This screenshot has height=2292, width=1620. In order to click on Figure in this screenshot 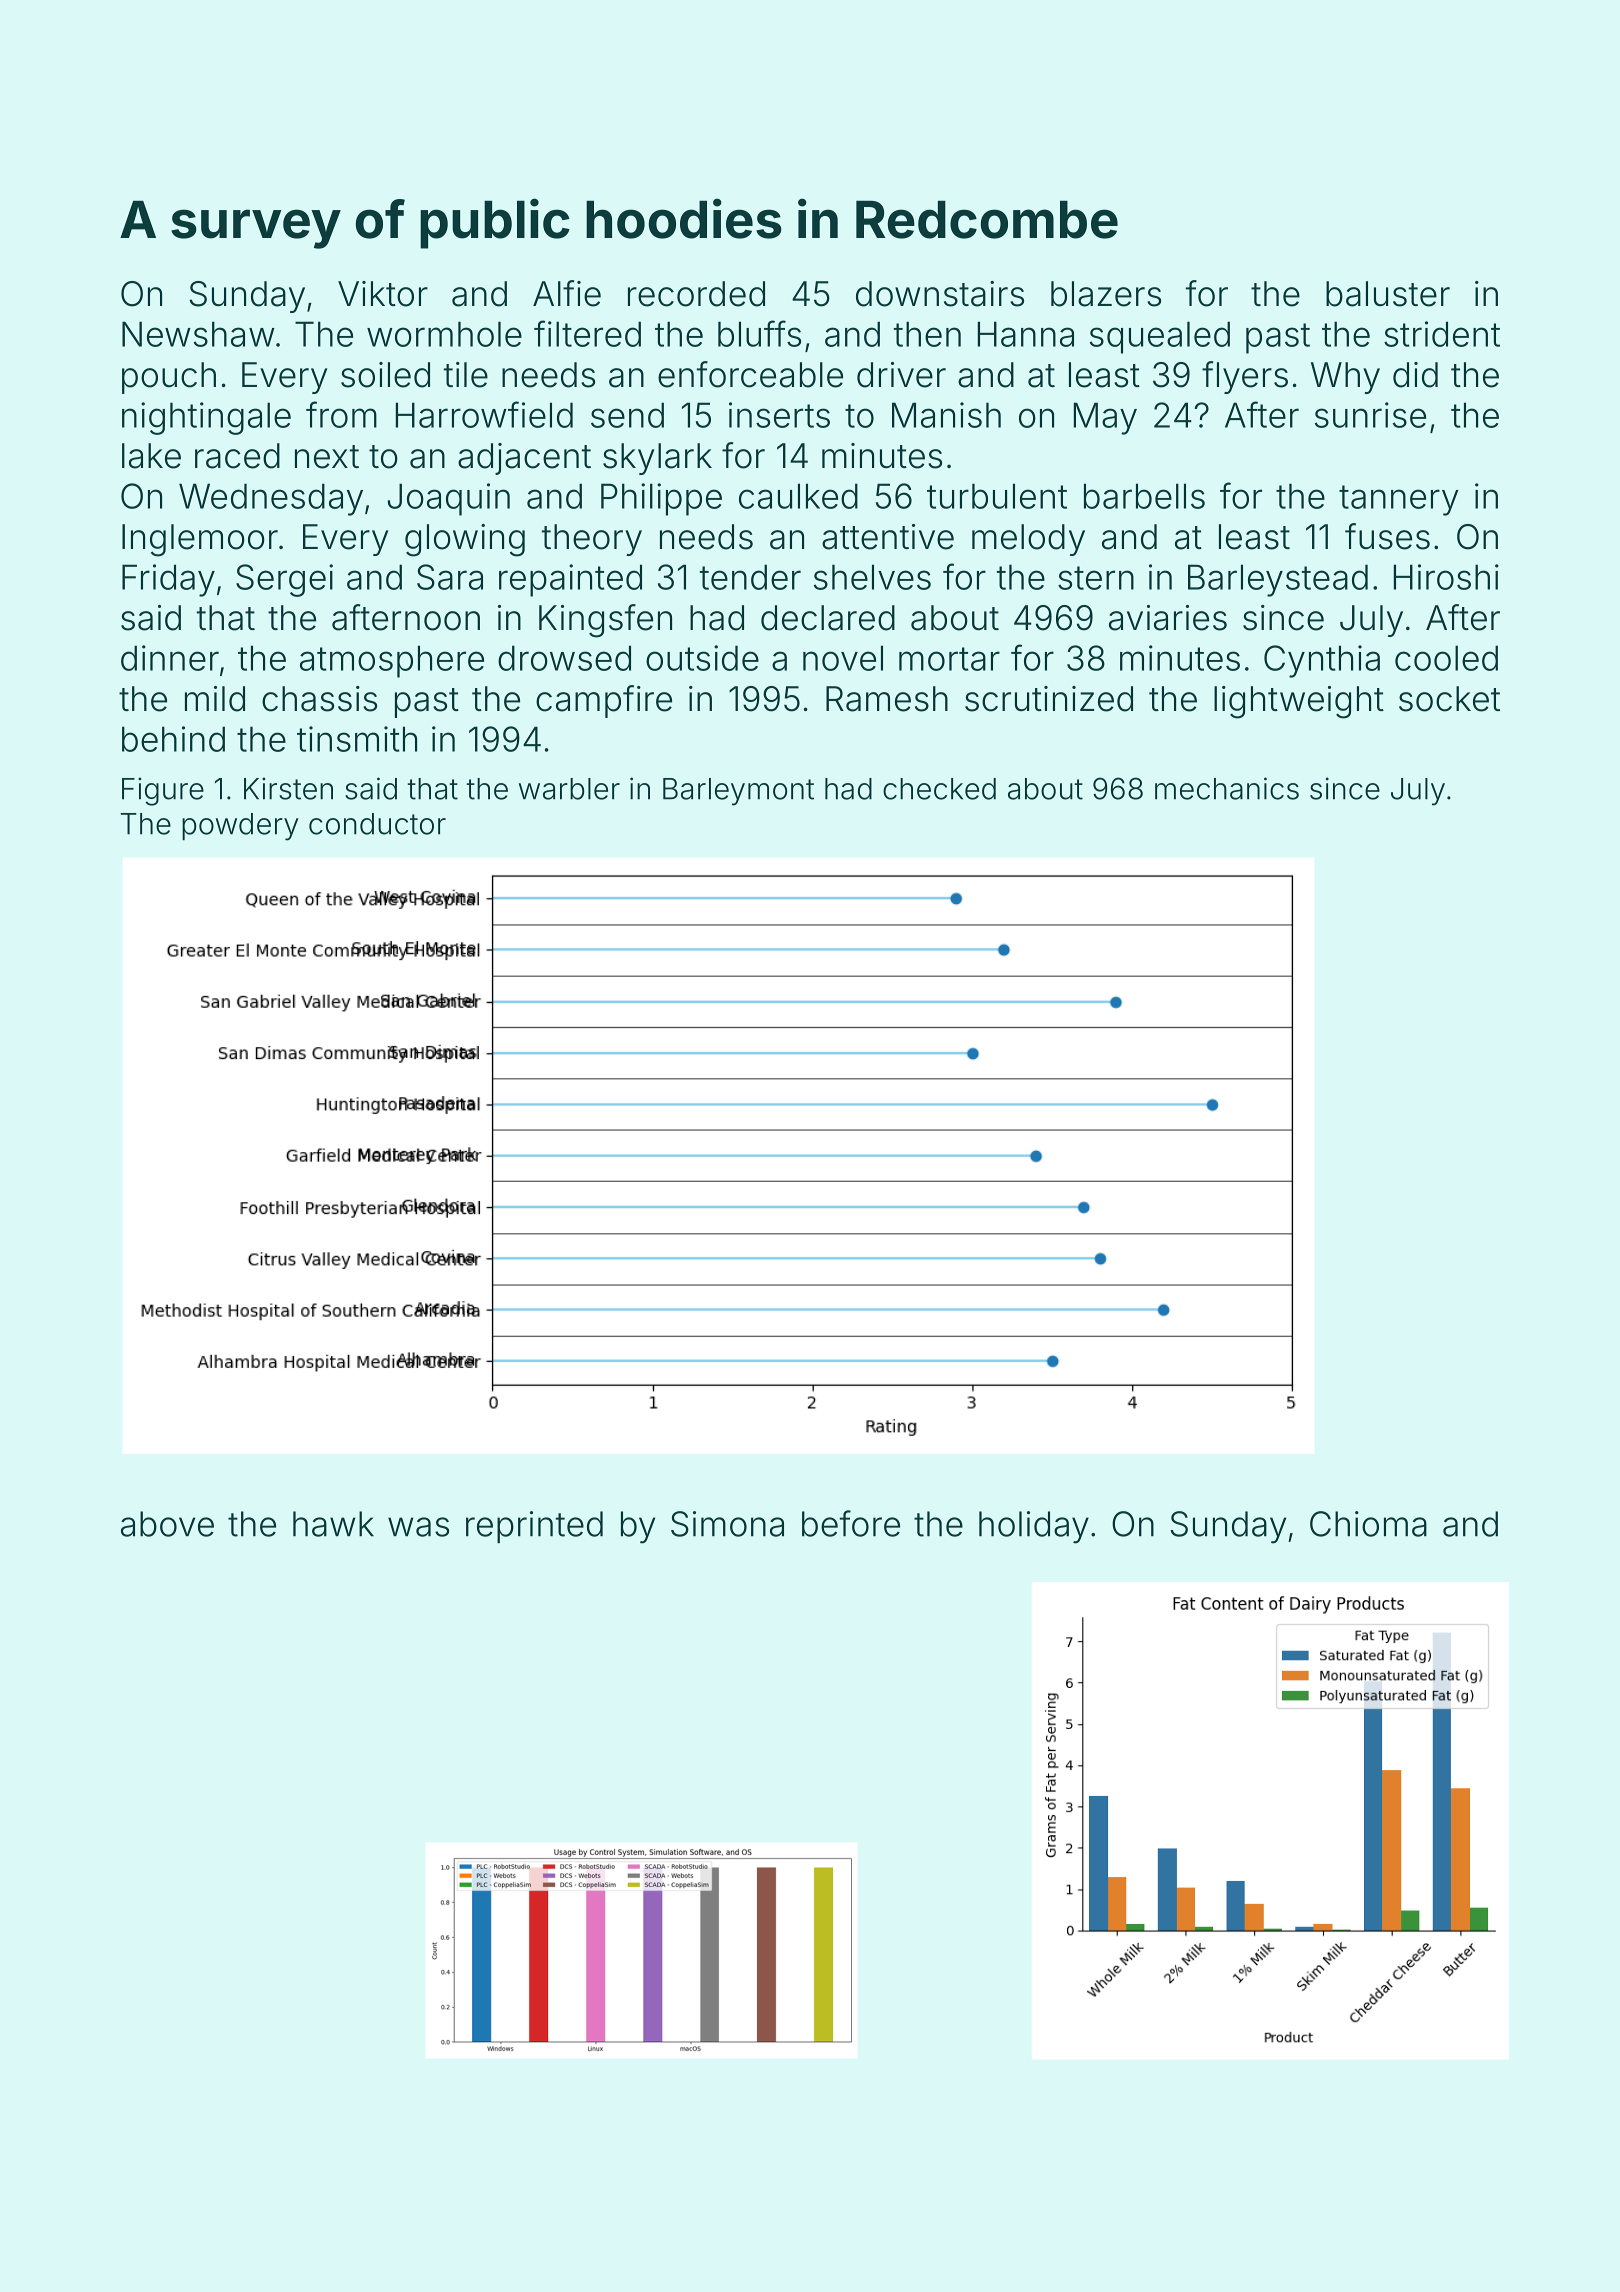, I will do `click(163, 791)`.
